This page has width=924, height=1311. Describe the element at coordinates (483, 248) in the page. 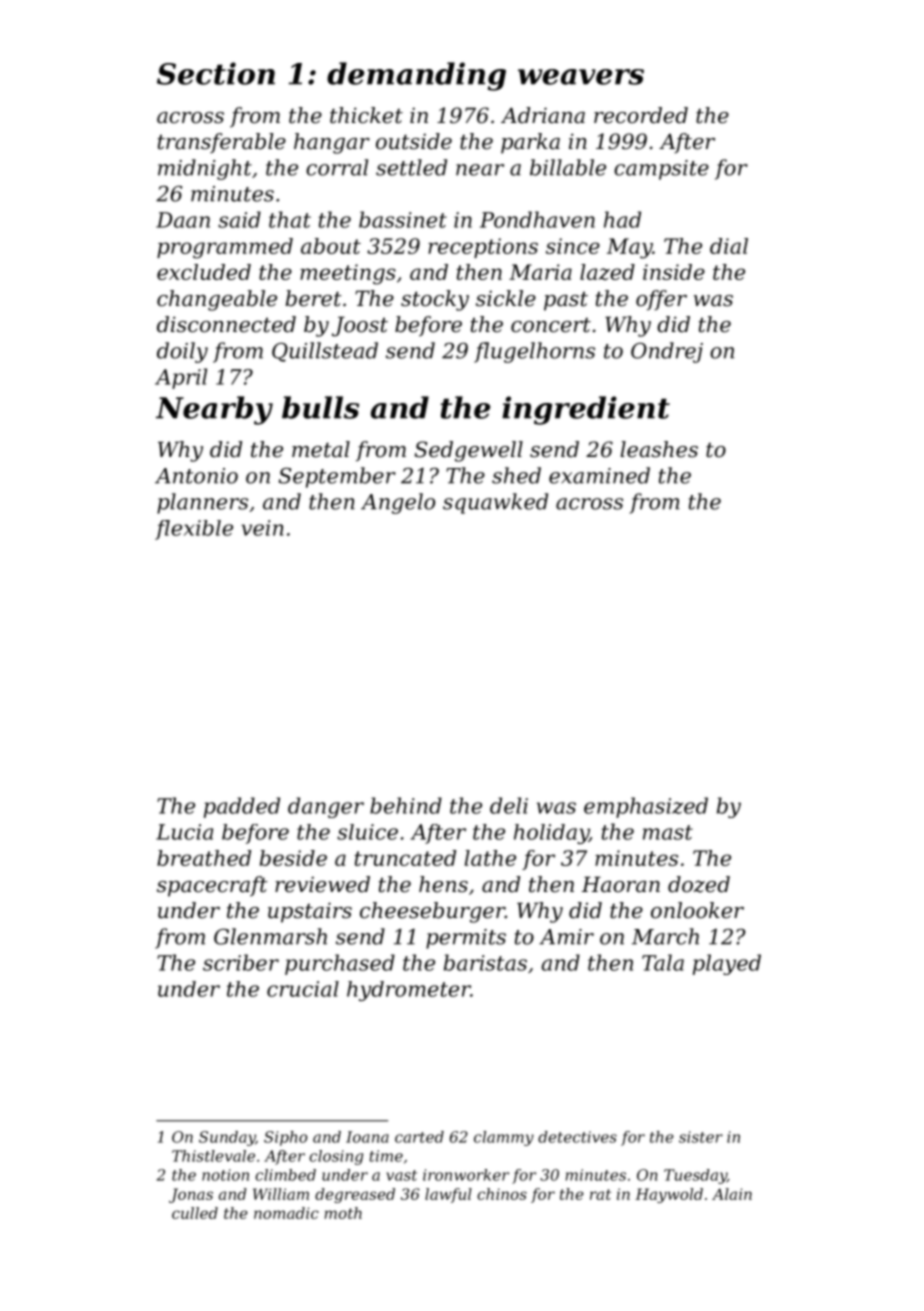

I see `receptions` at that location.
